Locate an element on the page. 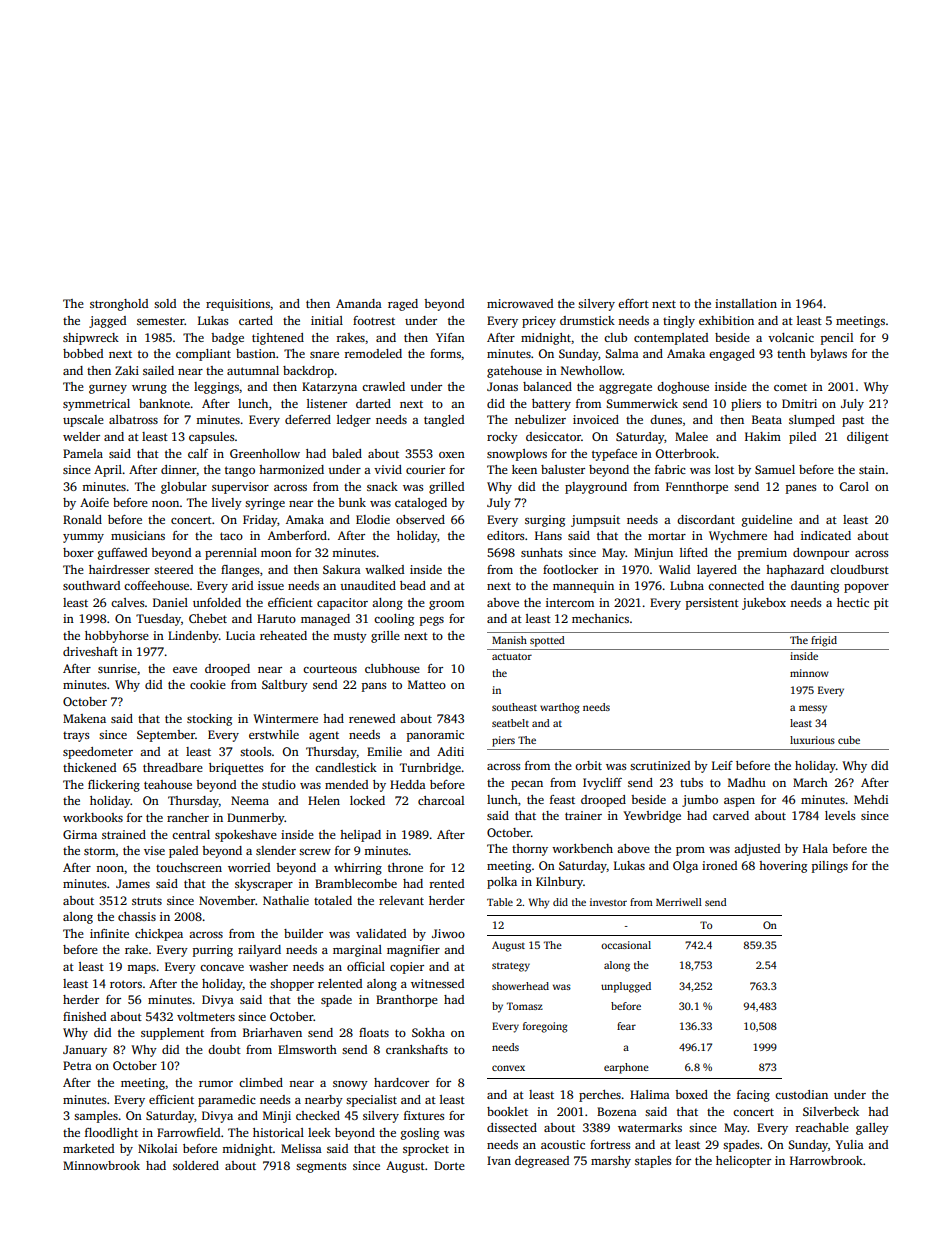  custodian is located at coordinates (801, 1094).
